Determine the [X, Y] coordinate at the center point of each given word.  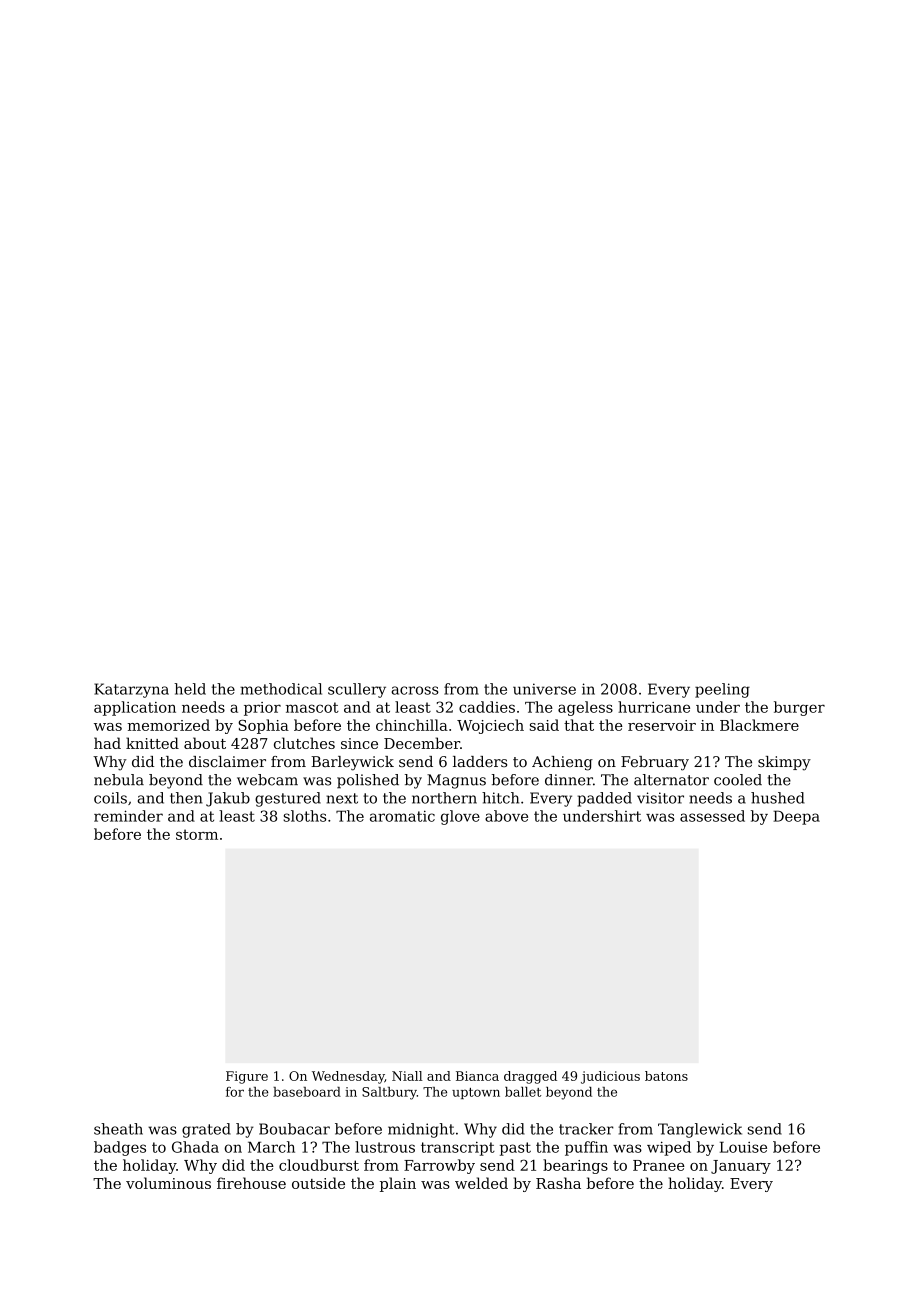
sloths [304, 816]
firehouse [251, 1183]
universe [544, 689]
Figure [247, 1077]
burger [799, 708]
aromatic [402, 816]
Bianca [477, 1076]
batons [666, 1076]
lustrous [385, 1147]
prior [262, 709]
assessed [712, 816]
